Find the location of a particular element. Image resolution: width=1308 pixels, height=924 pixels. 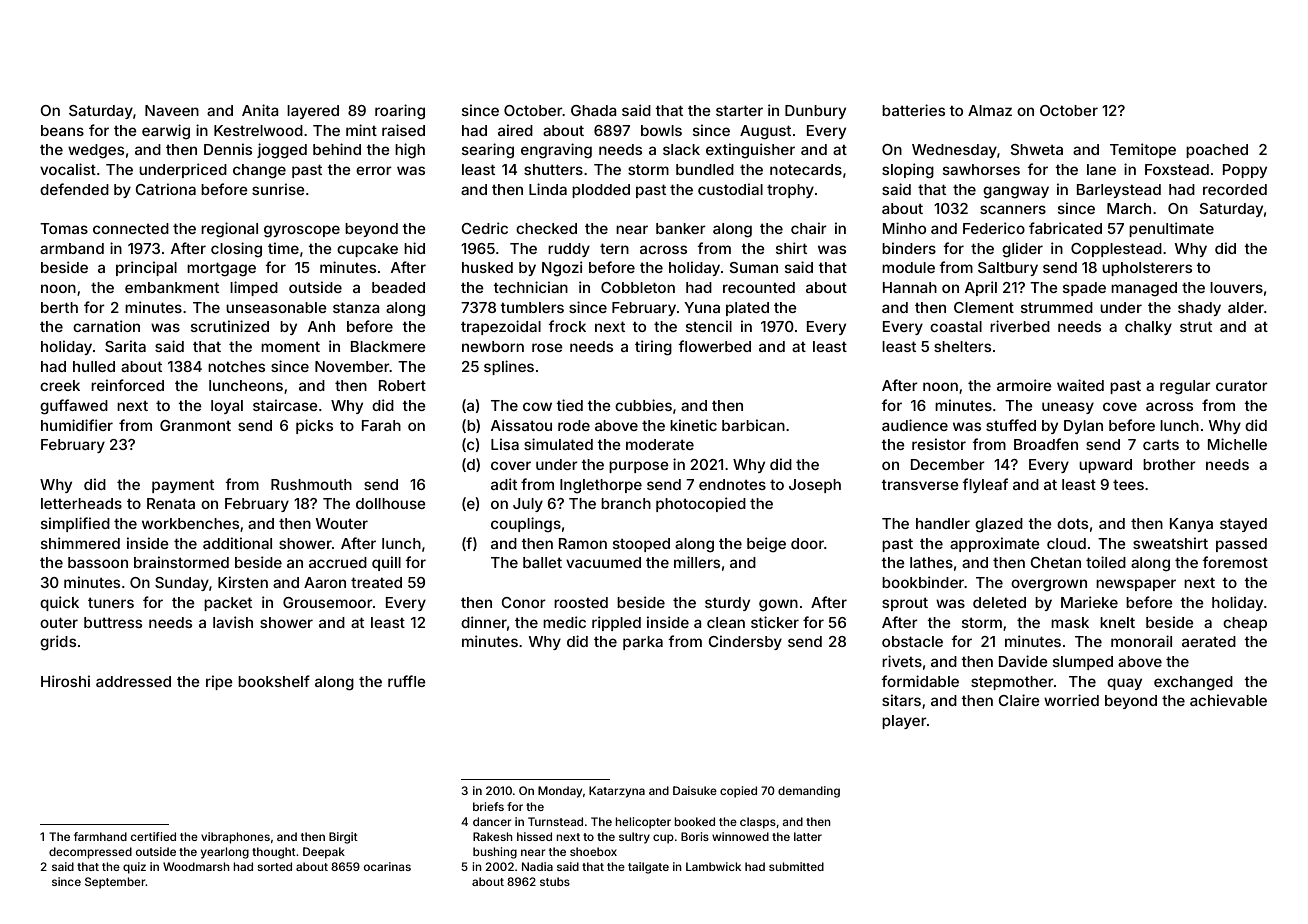

Claire is located at coordinates (1019, 700).
